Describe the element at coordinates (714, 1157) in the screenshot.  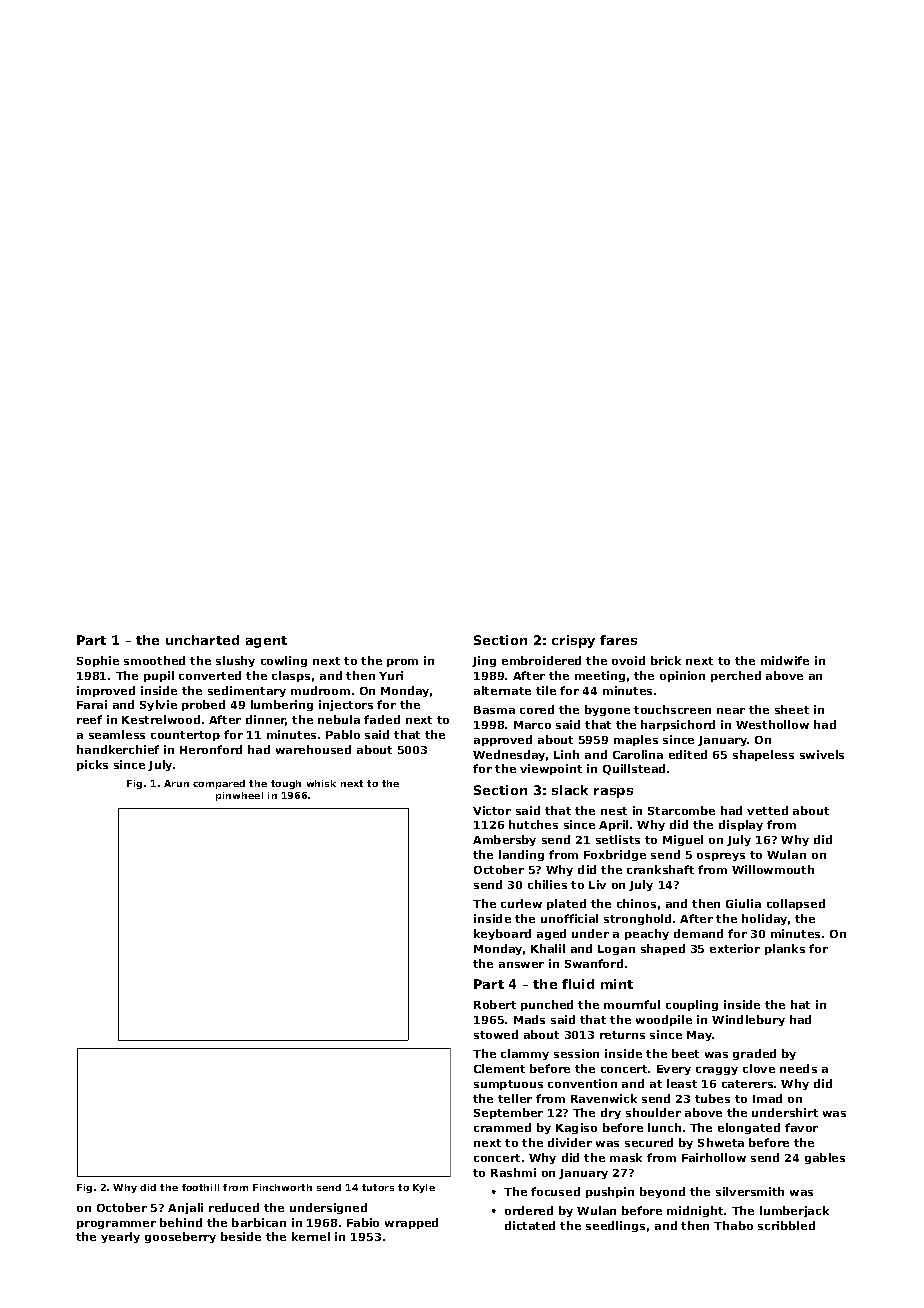
I see `Fairhollow` at that location.
